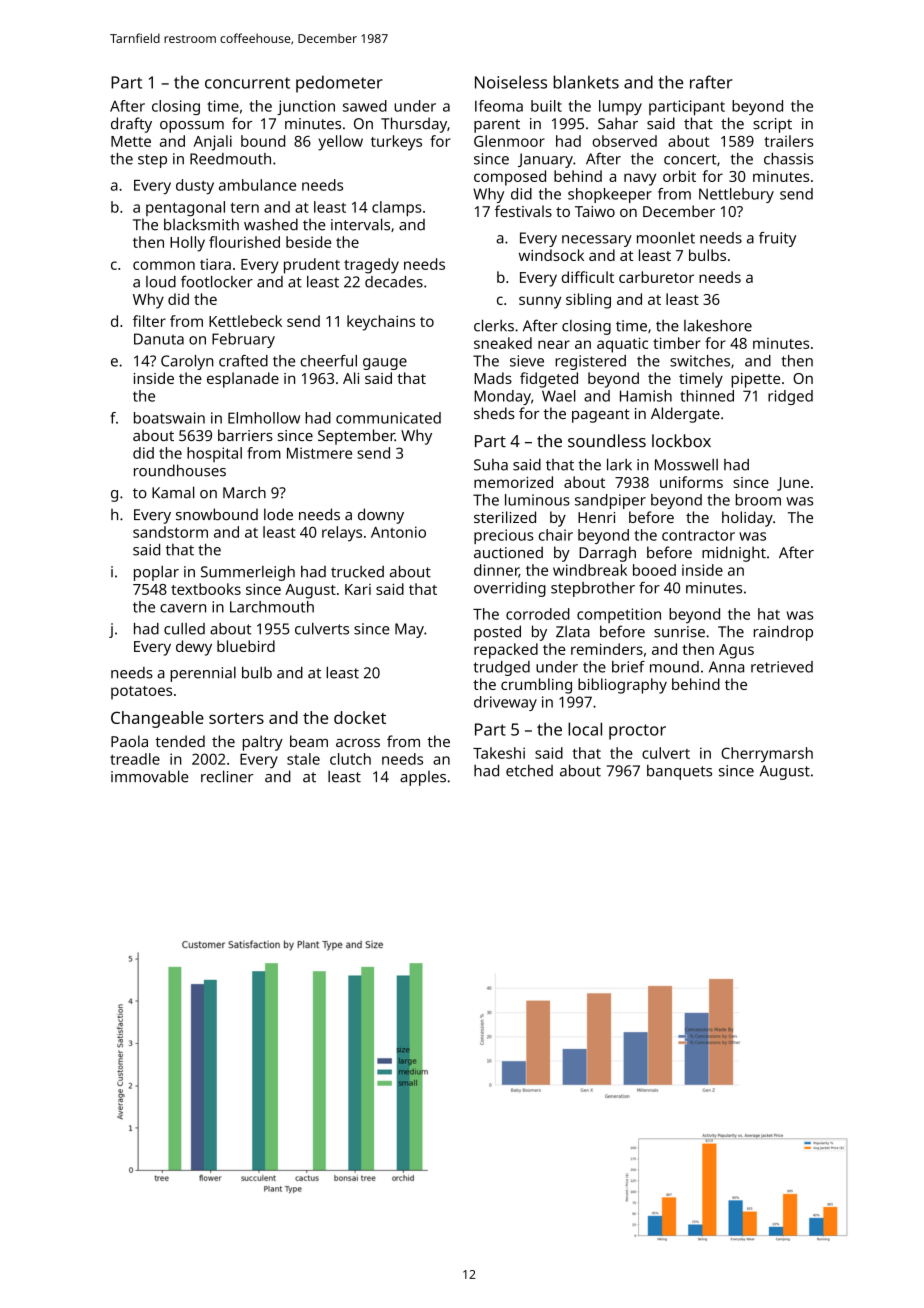 The width and height of the screenshot is (924, 1308). Describe the element at coordinates (169, 418) in the screenshot. I see `boatswain` at that location.
